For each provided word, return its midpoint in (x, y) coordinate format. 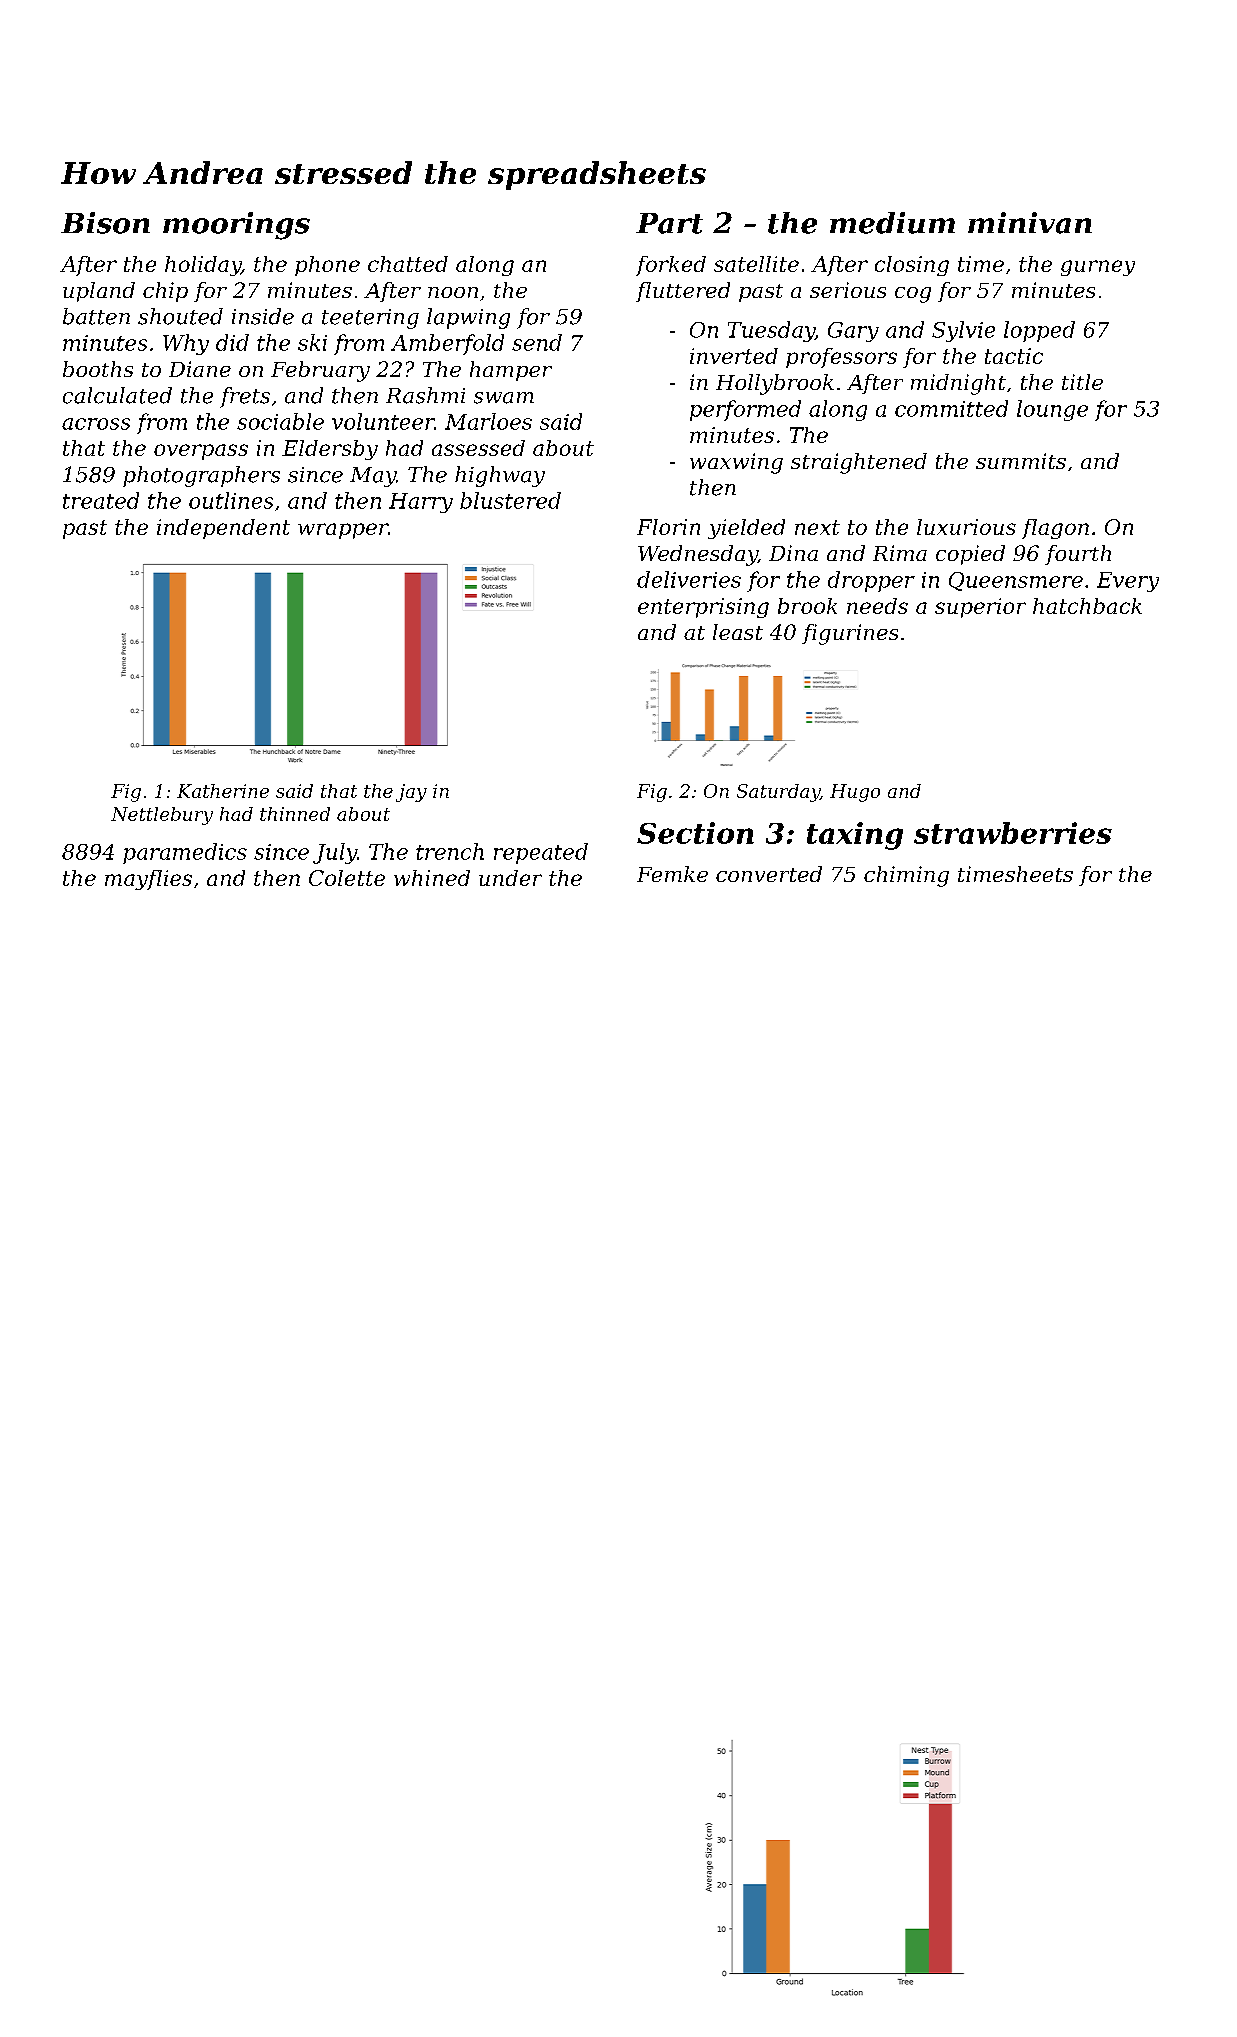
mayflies (148, 880)
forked (671, 266)
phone (327, 266)
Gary (853, 332)
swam (504, 398)
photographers (201, 476)
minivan (1030, 223)
